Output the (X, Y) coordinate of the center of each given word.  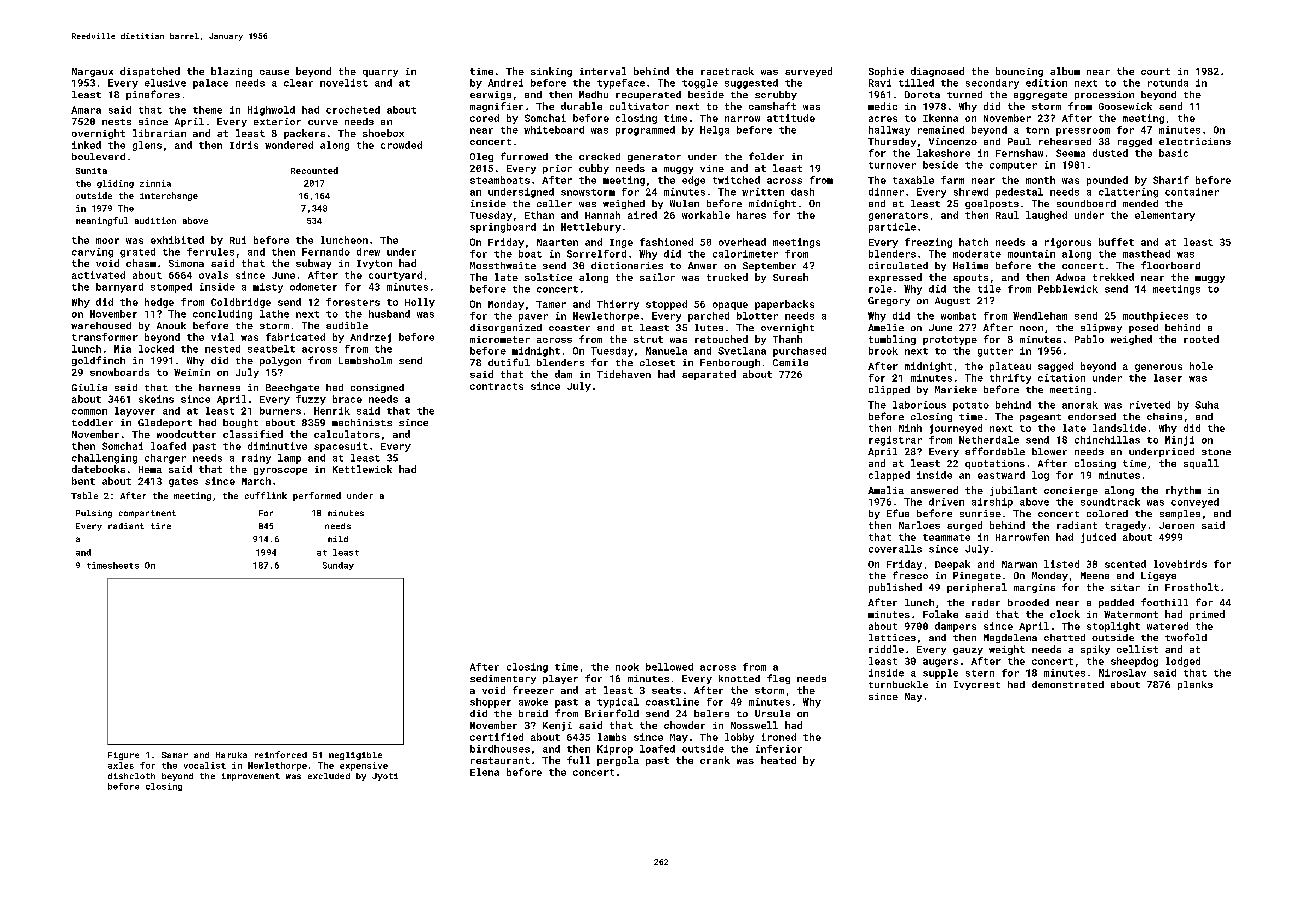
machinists (362, 422)
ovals (213, 275)
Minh (910, 428)
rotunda (1168, 83)
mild (338, 539)
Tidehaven (624, 374)
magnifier (496, 107)
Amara (86, 110)
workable (706, 215)
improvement (251, 777)
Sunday (338, 566)
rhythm (1183, 491)
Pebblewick (1068, 289)
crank (715, 760)
